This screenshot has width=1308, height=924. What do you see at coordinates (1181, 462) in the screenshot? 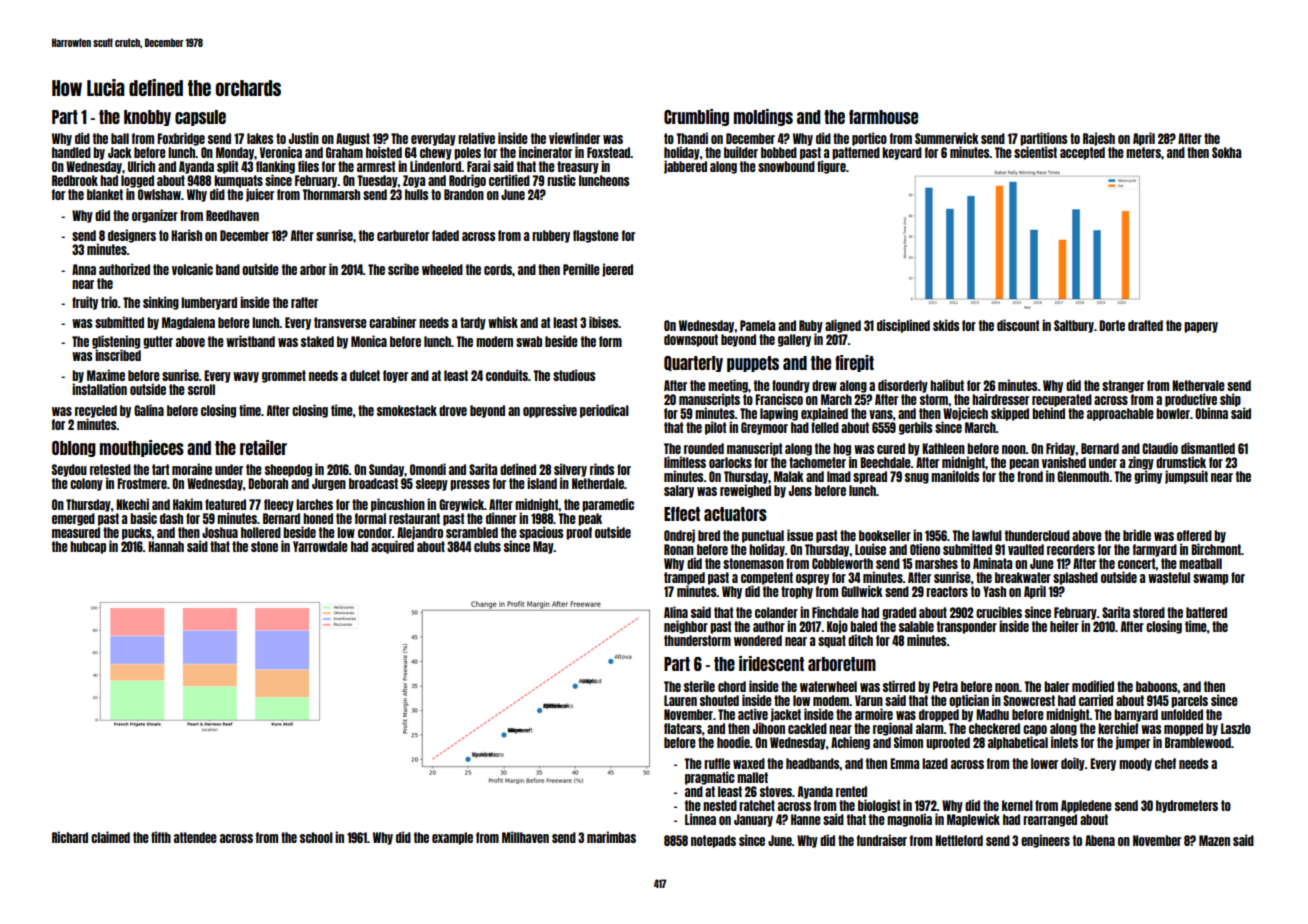
I see `drumstick` at bounding box center [1181, 462].
